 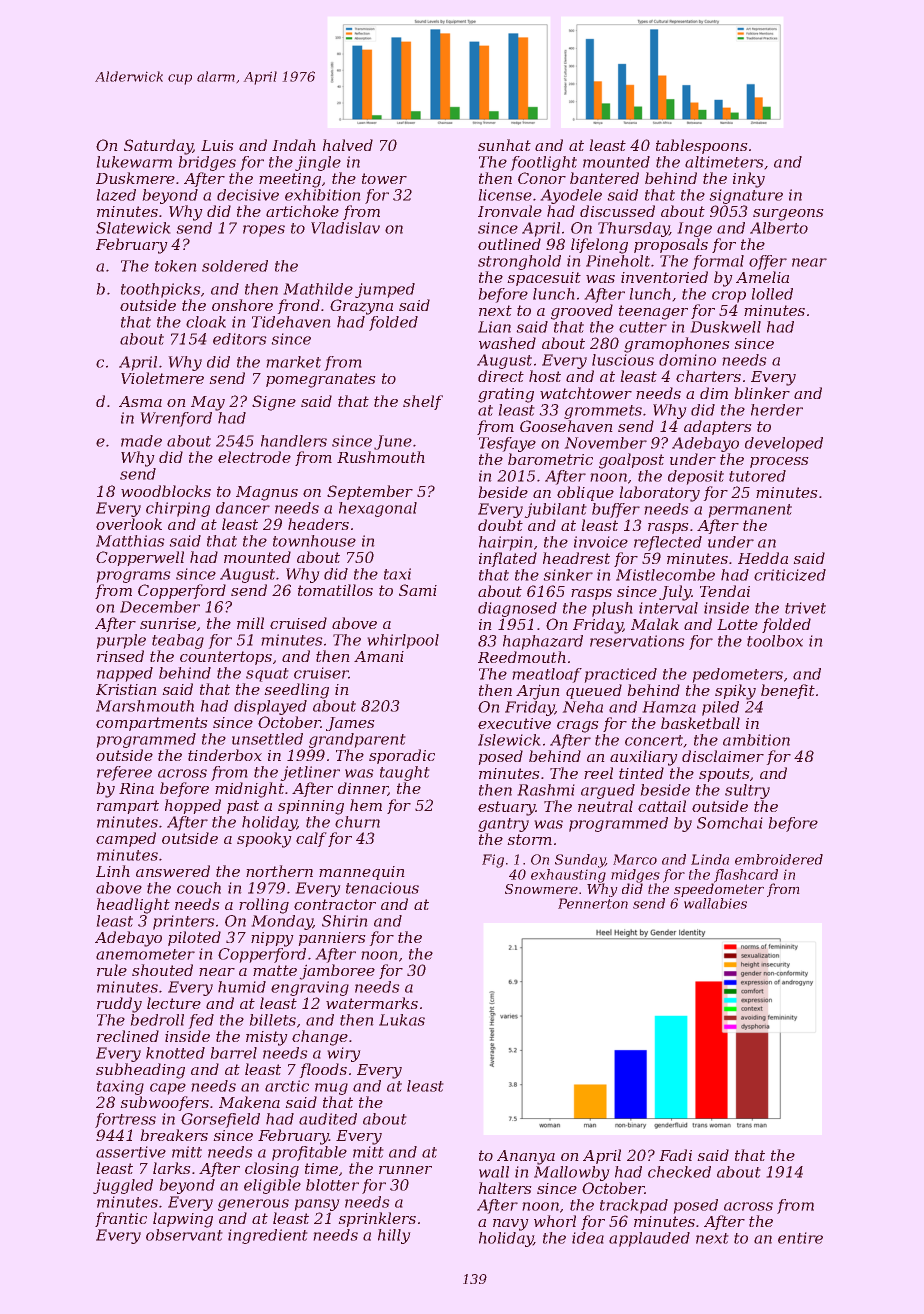 What do you see at coordinates (294, 145) in the screenshot?
I see `Indah` at bounding box center [294, 145].
